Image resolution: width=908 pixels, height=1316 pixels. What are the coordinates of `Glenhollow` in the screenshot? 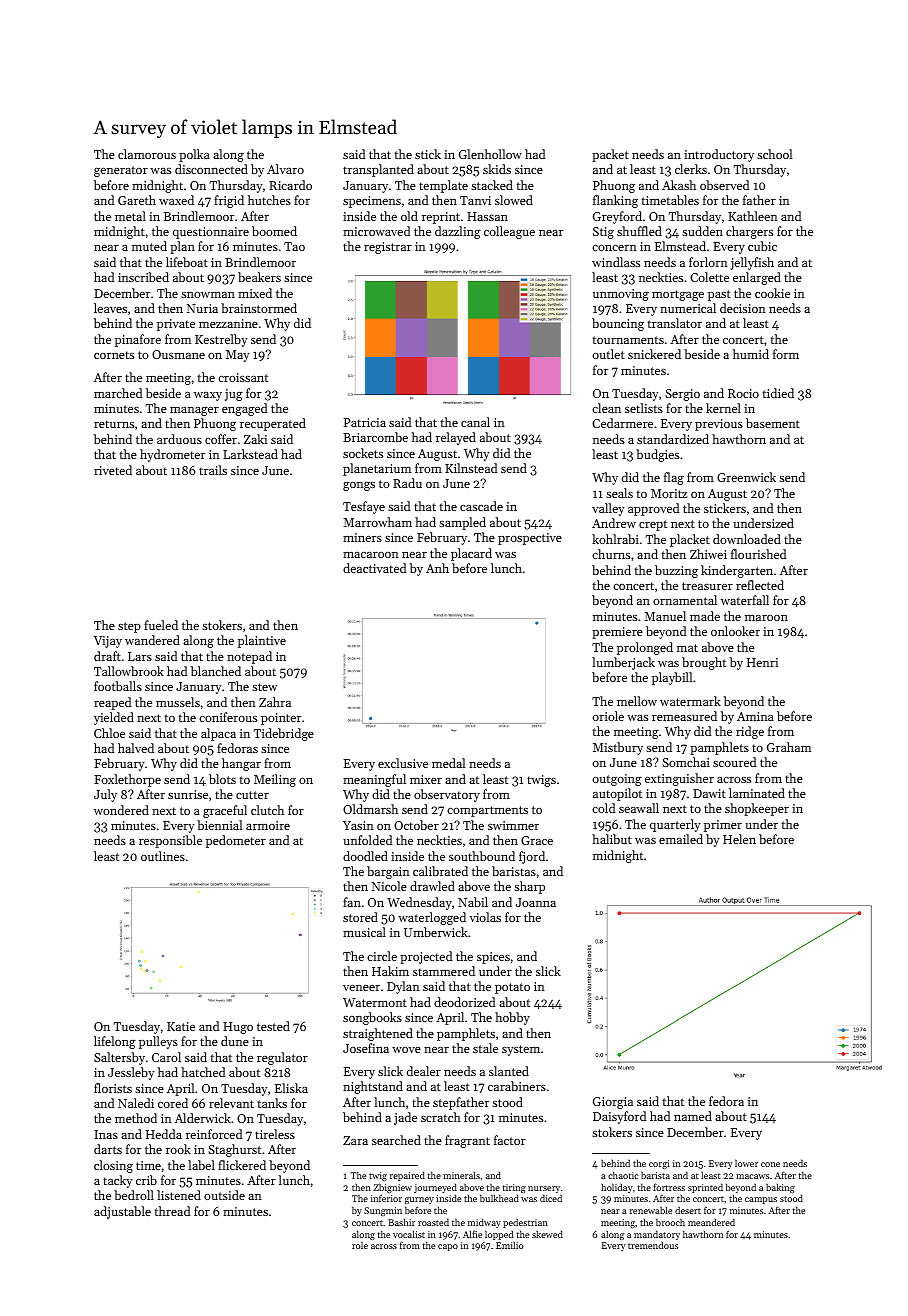 It's located at (490, 154).
